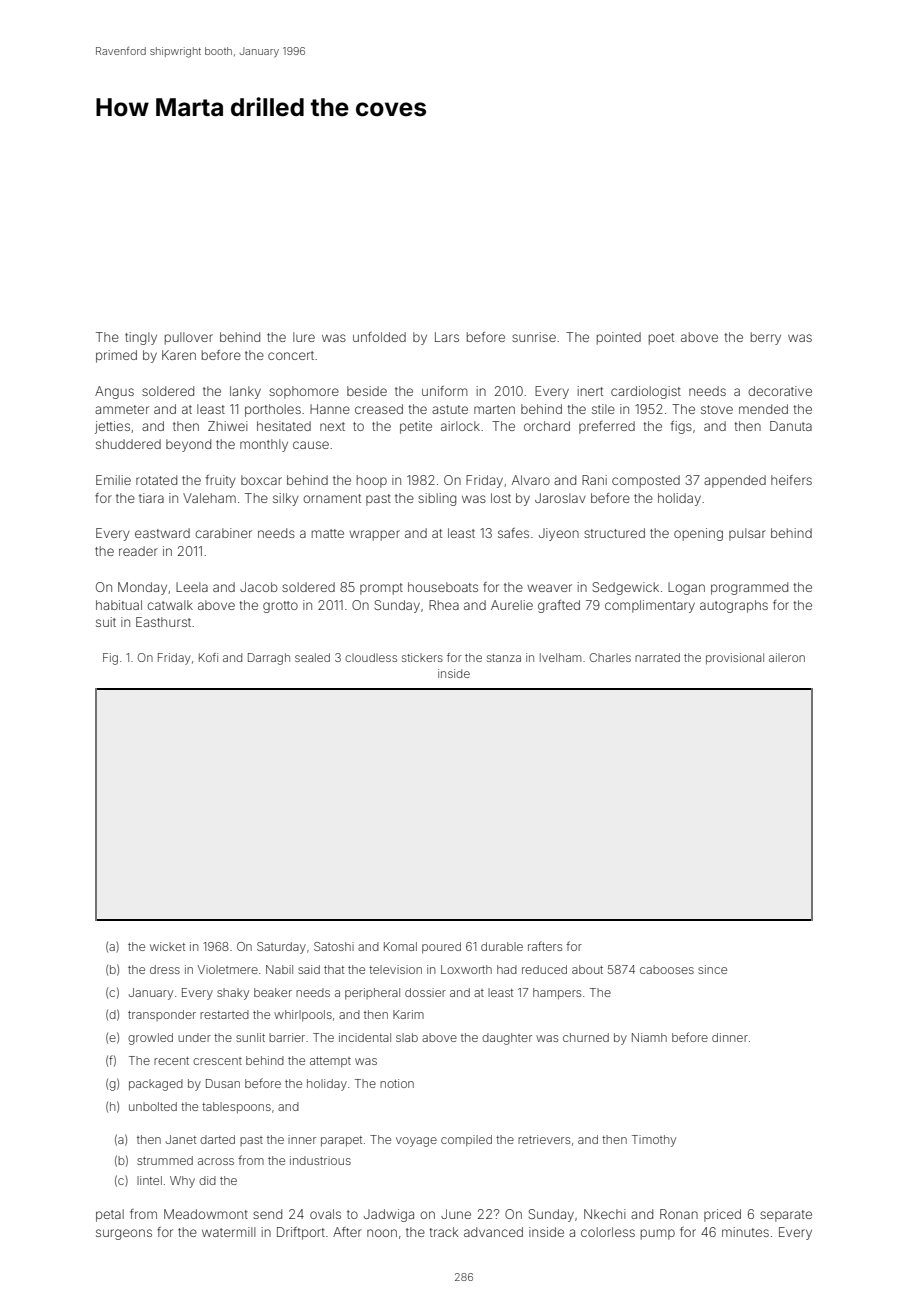  I want to click on aileron, so click(787, 657).
